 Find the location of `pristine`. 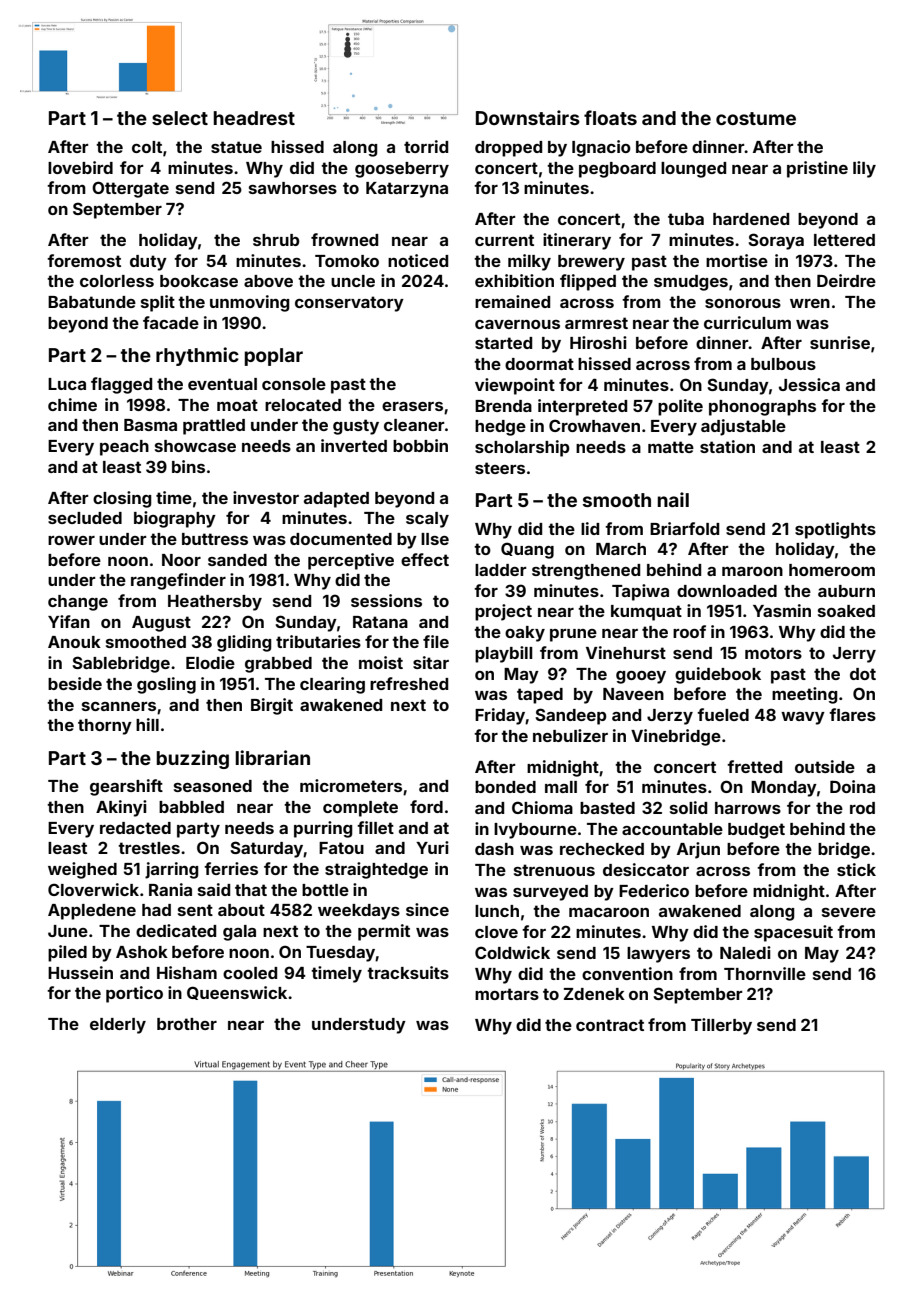

pristine is located at coordinates (817, 169).
